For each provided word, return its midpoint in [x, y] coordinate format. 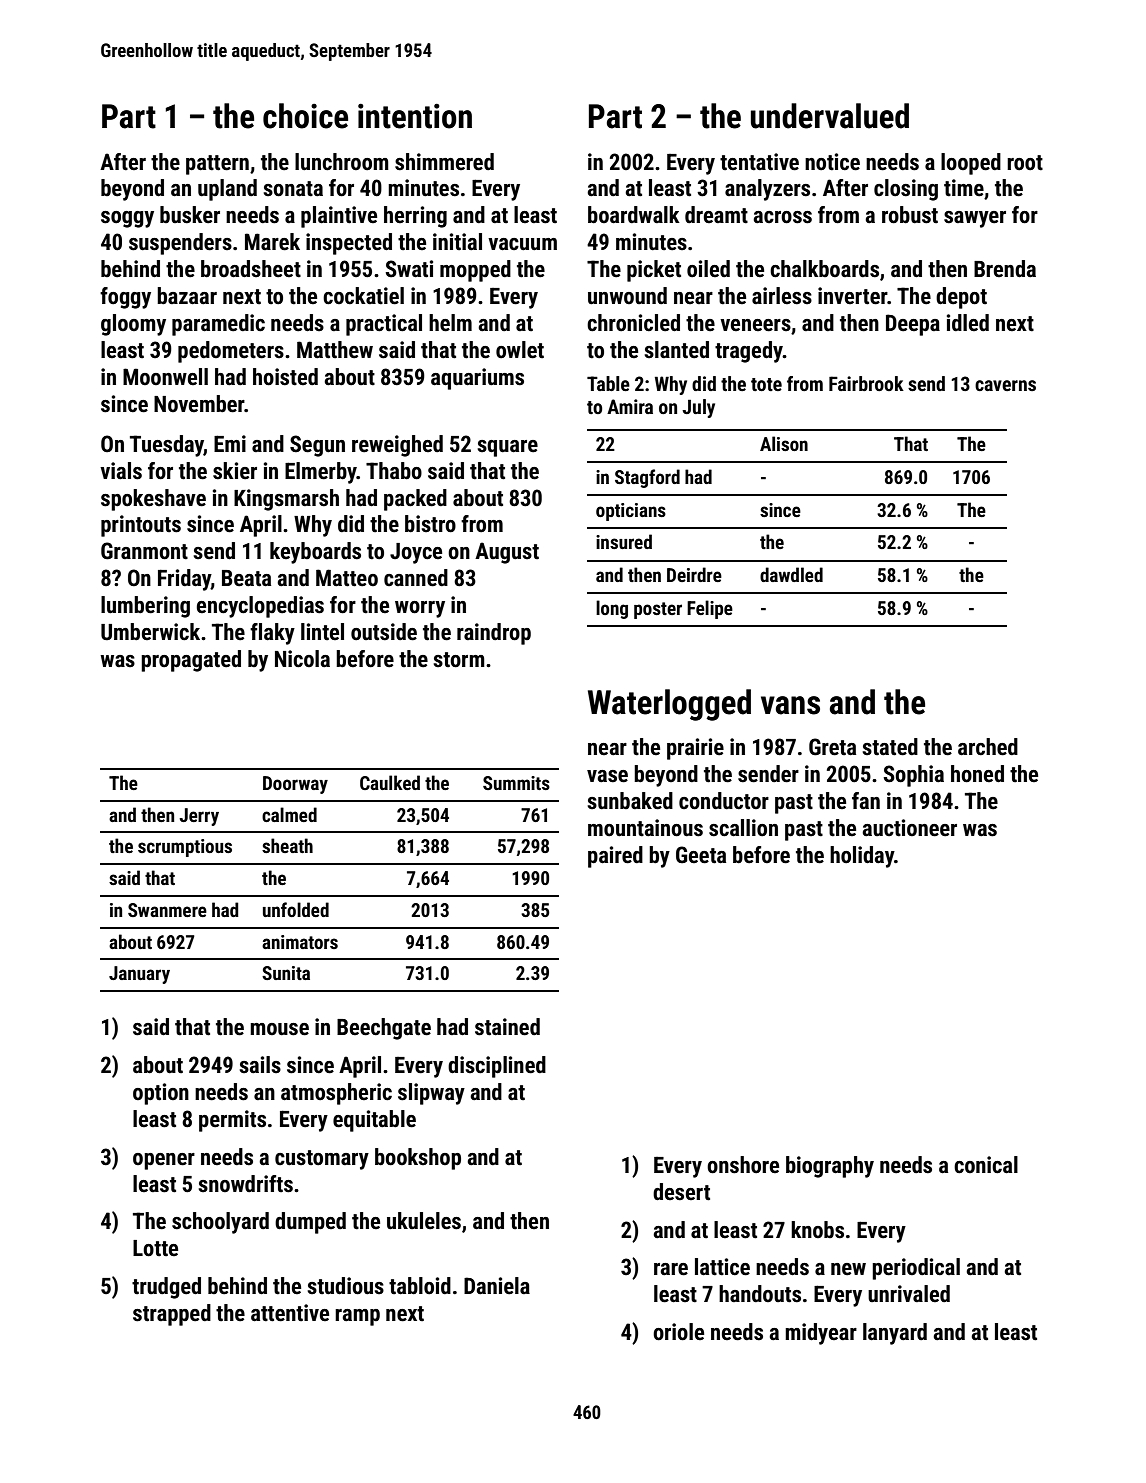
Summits [516, 783]
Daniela [497, 1286]
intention [415, 116]
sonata [293, 189]
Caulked [390, 782]
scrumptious [185, 848]
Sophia [914, 776]
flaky [272, 634]
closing [906, 190]
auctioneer [909, 828]
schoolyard [220, 1223]
